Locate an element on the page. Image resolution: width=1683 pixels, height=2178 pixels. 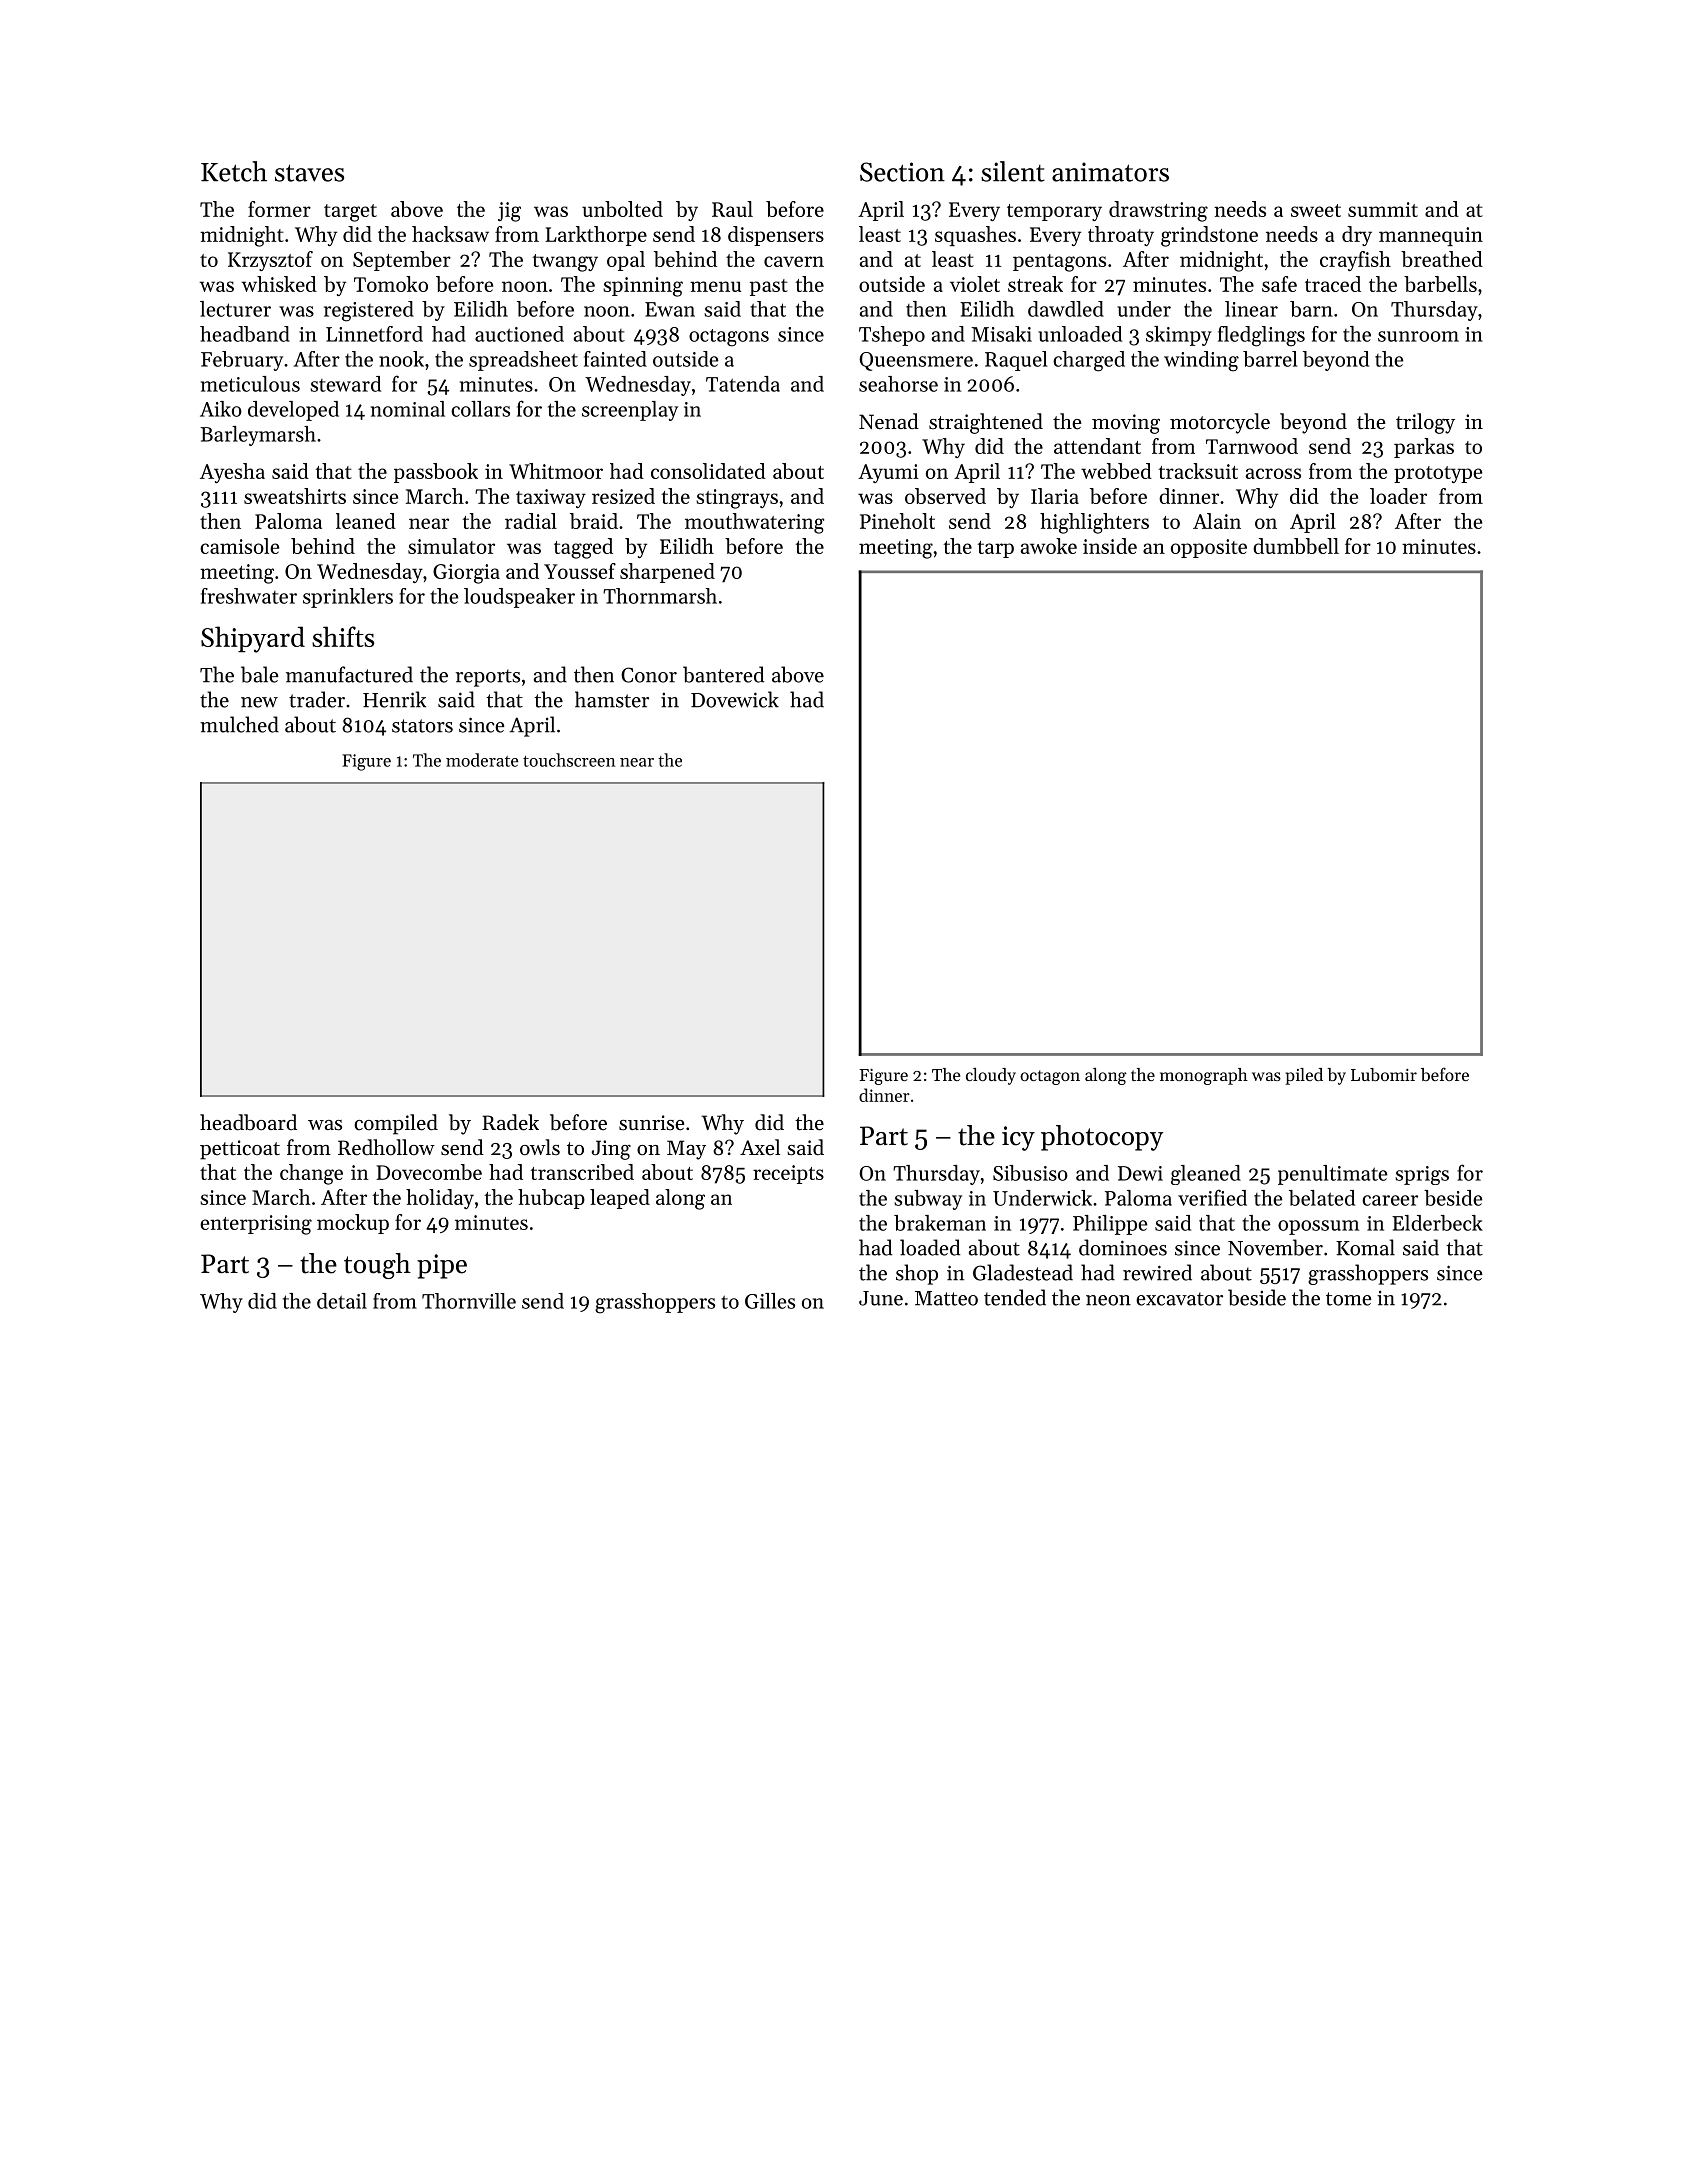
Aiko is located at coordinates (221, 409).
